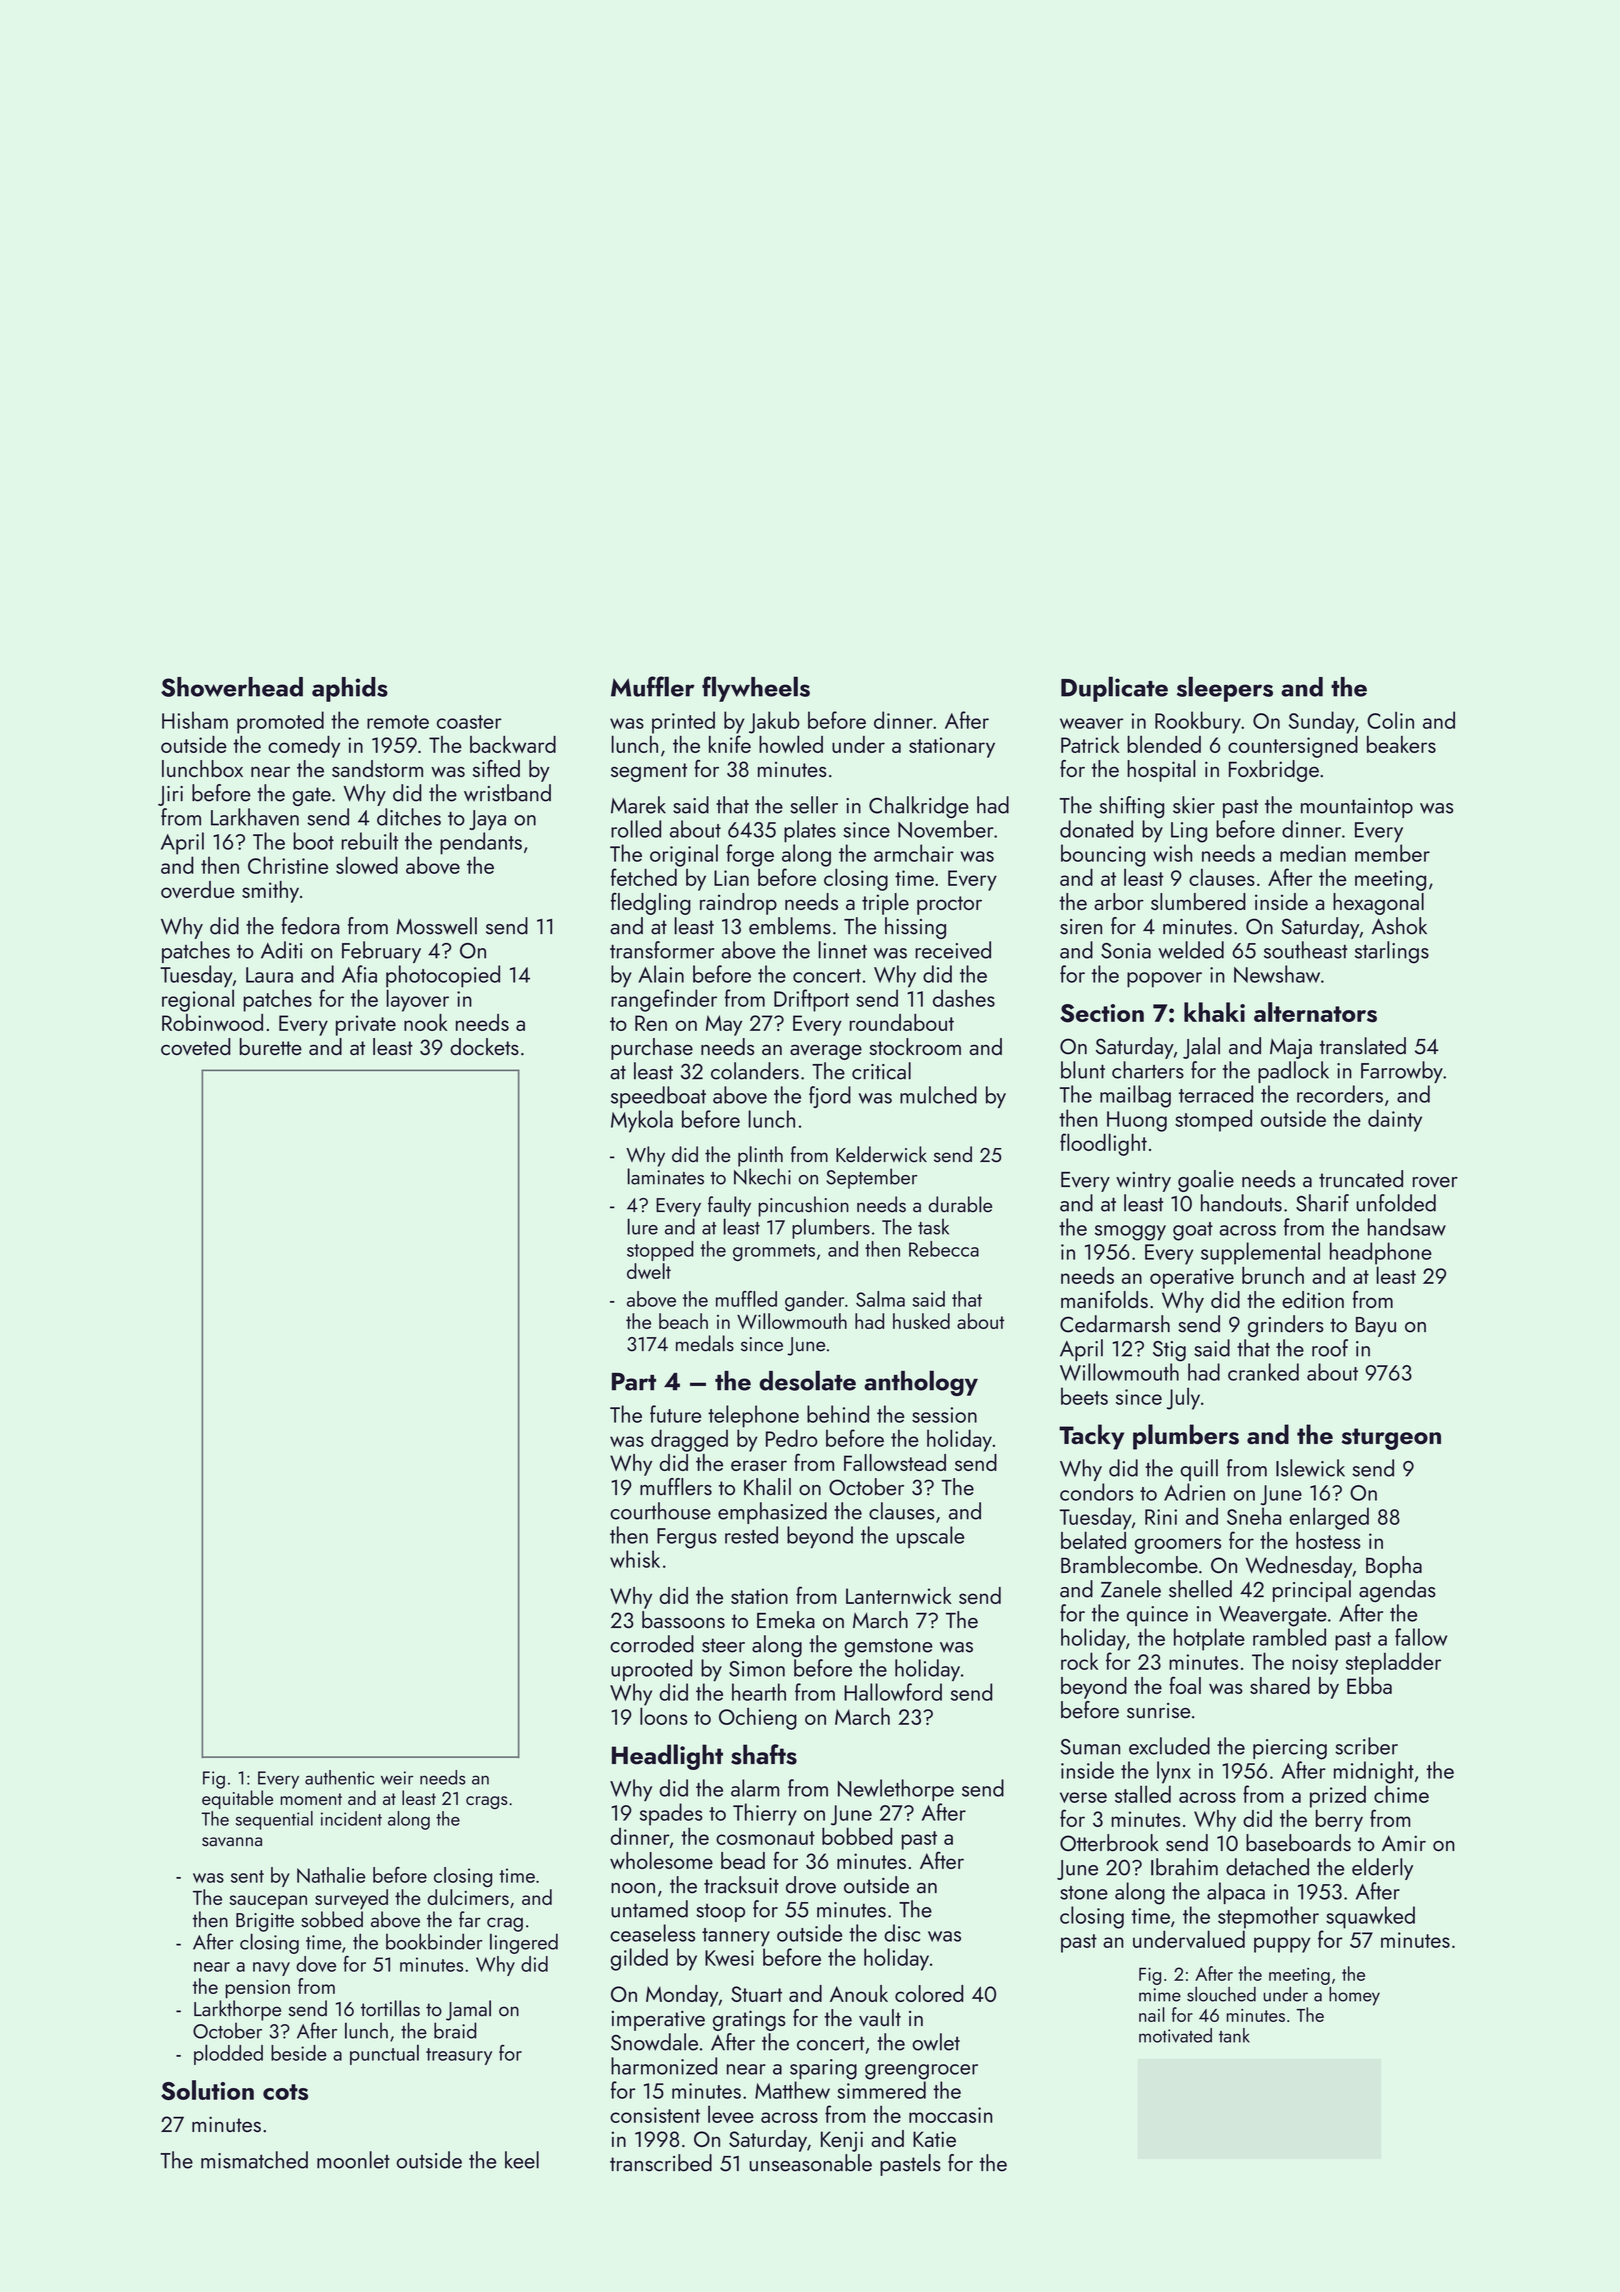 This screenshot has width=1620, height=2292. What do you see at coordinates (899, 1595) in the screenshot?
I see `Lanternwick` at bounding box center [899, 1595].
